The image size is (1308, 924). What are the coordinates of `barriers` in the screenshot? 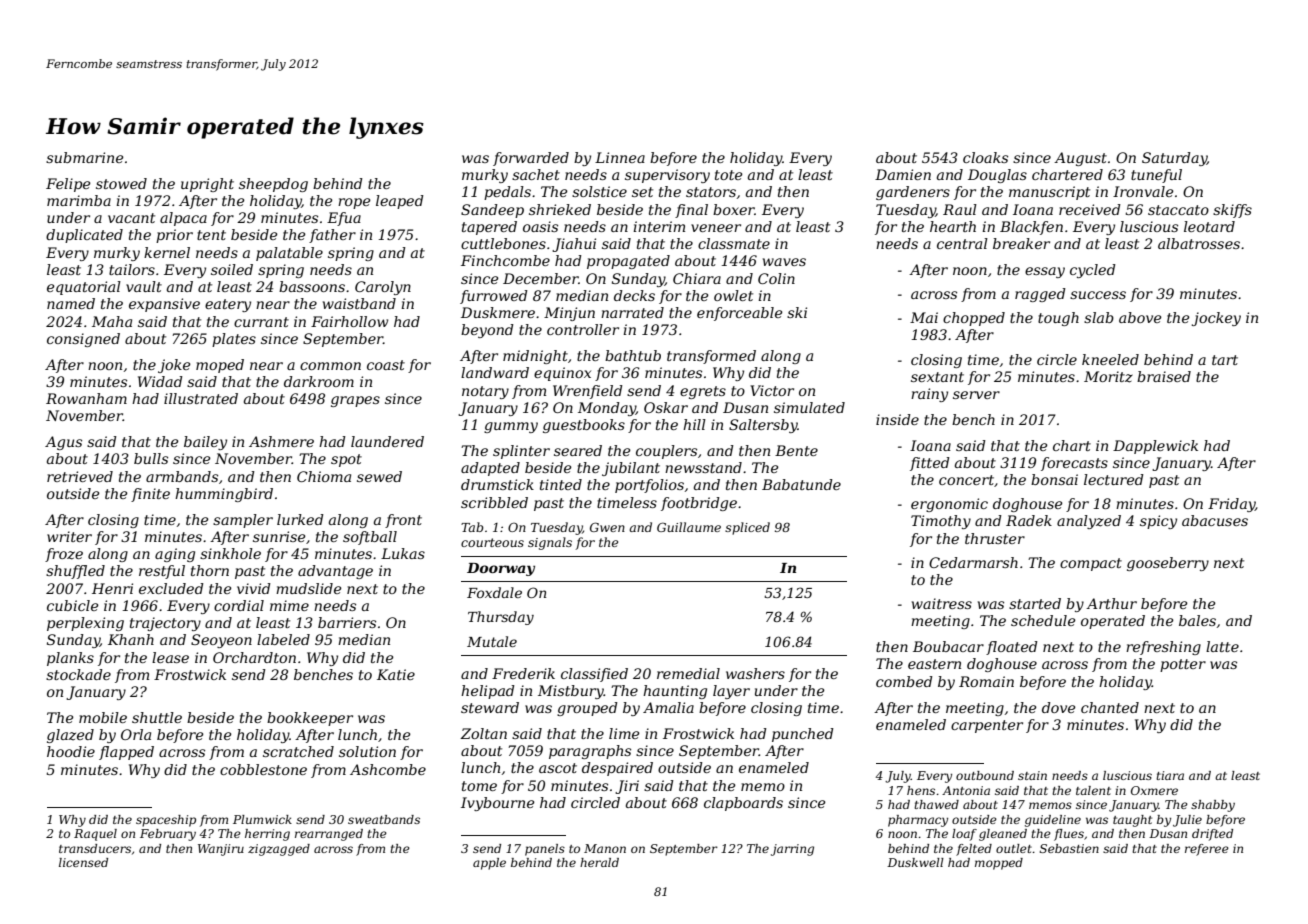 It's located at (347, 622).
